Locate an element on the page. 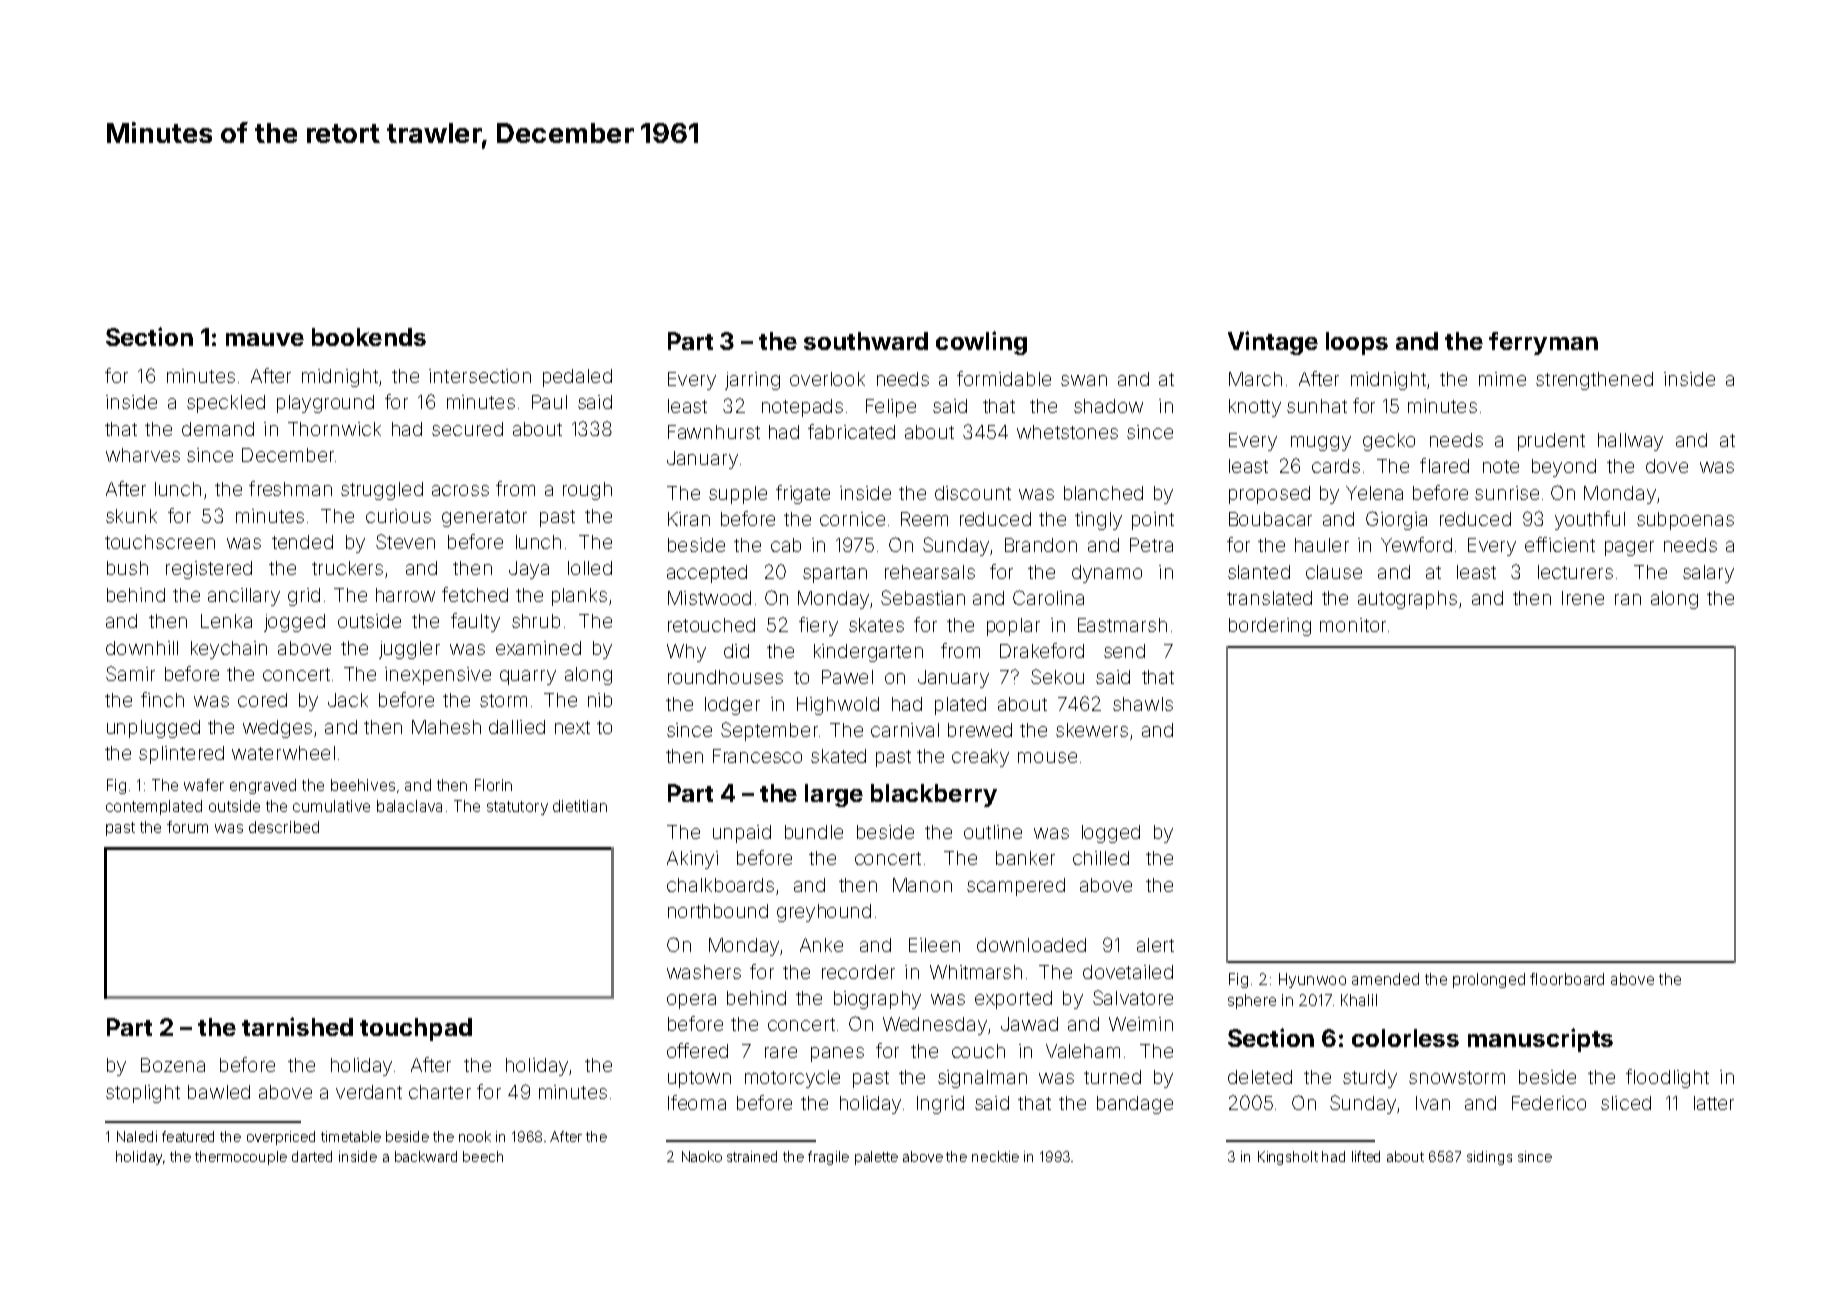 Image resolution: width=1840 pixels, height=1301 pixels. tarnished is located at coordinates (297, 1026).
